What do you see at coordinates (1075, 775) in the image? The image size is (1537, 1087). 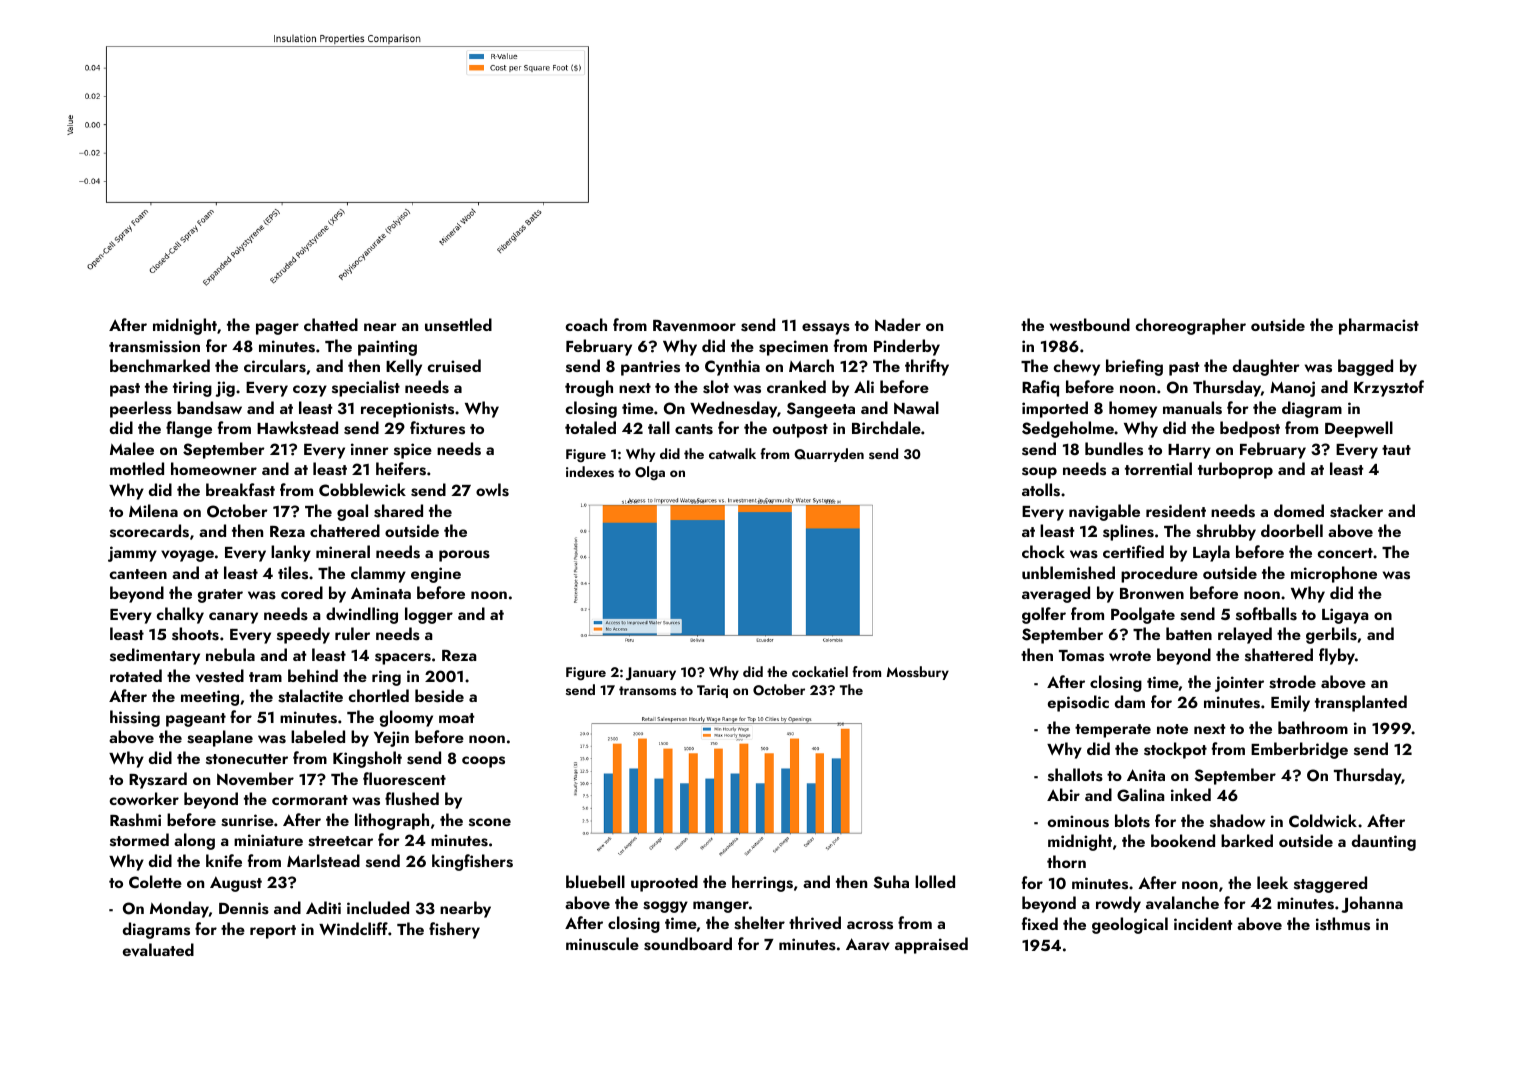 I see `shallots` at bounding box center [1075, 775].
